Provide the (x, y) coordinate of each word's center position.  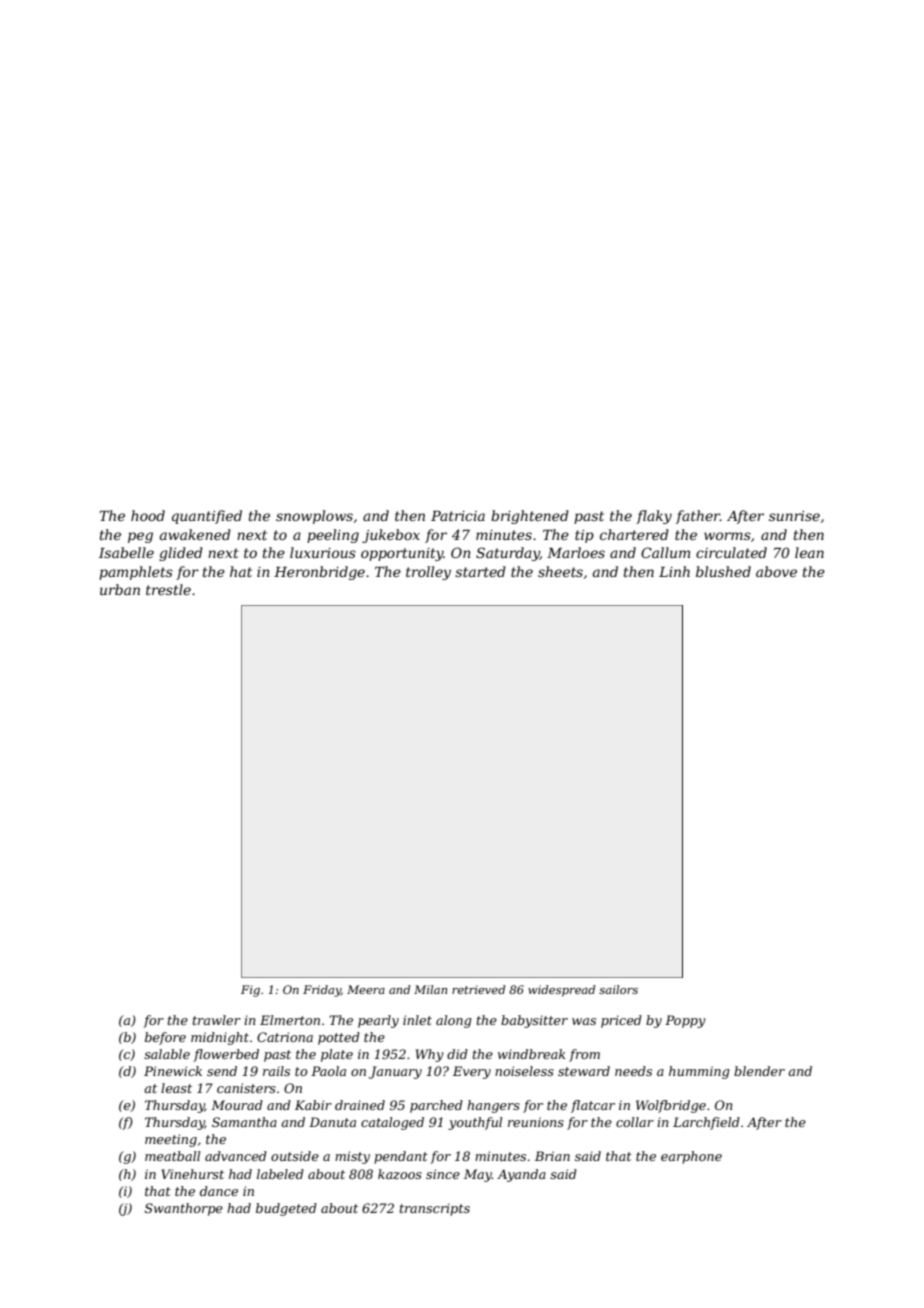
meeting (171, 1140)
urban (120, 589)
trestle (168, 589)
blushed (723, 571)
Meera (366, 989)
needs (633, 1071)
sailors (618, 989)
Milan (430, 989)
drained (360, 1105)
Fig (250, 991)
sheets (560, 571)
